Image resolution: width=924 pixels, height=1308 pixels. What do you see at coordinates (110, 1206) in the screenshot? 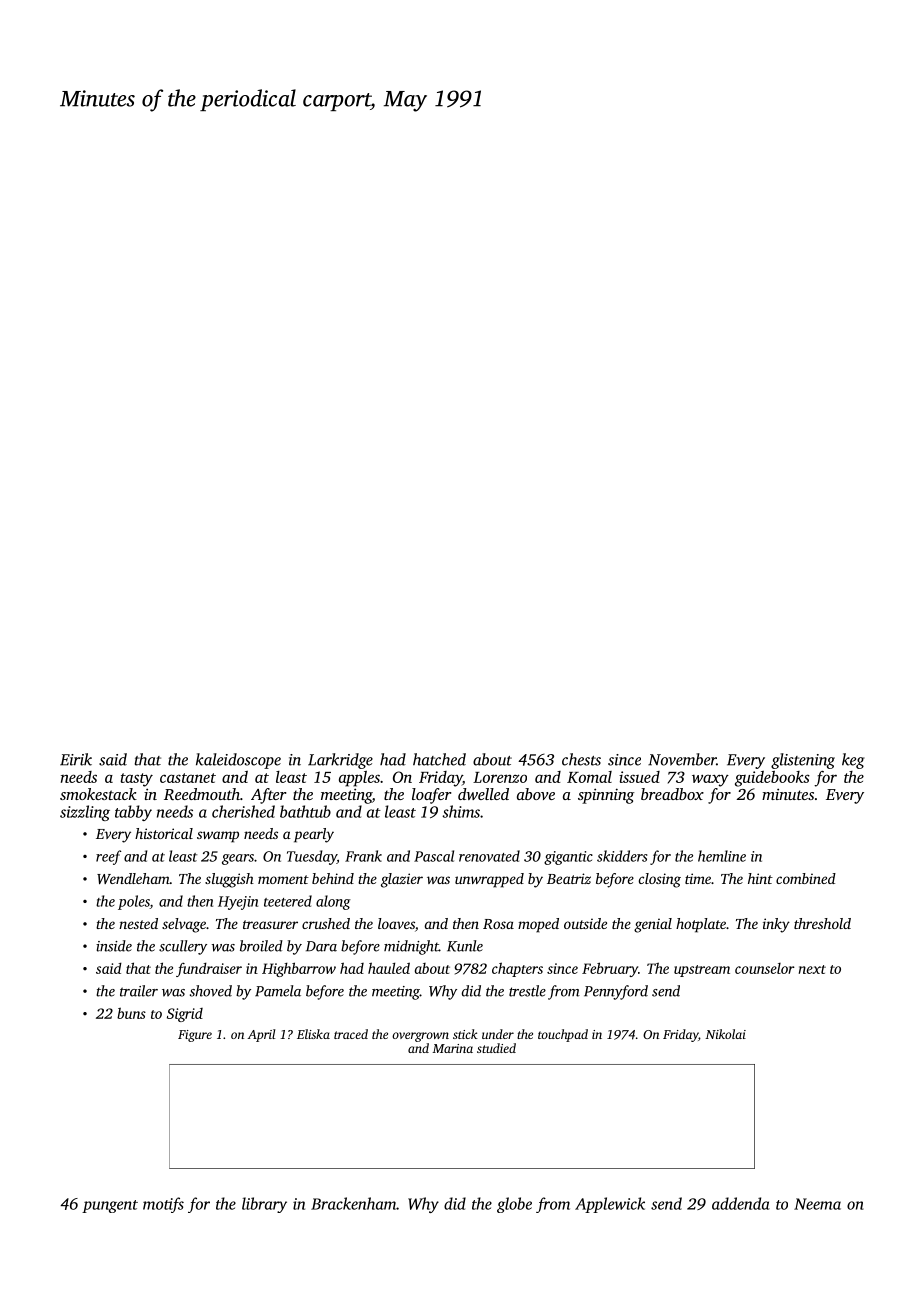
I see `pungent` at bounding box center [110, 1206].
